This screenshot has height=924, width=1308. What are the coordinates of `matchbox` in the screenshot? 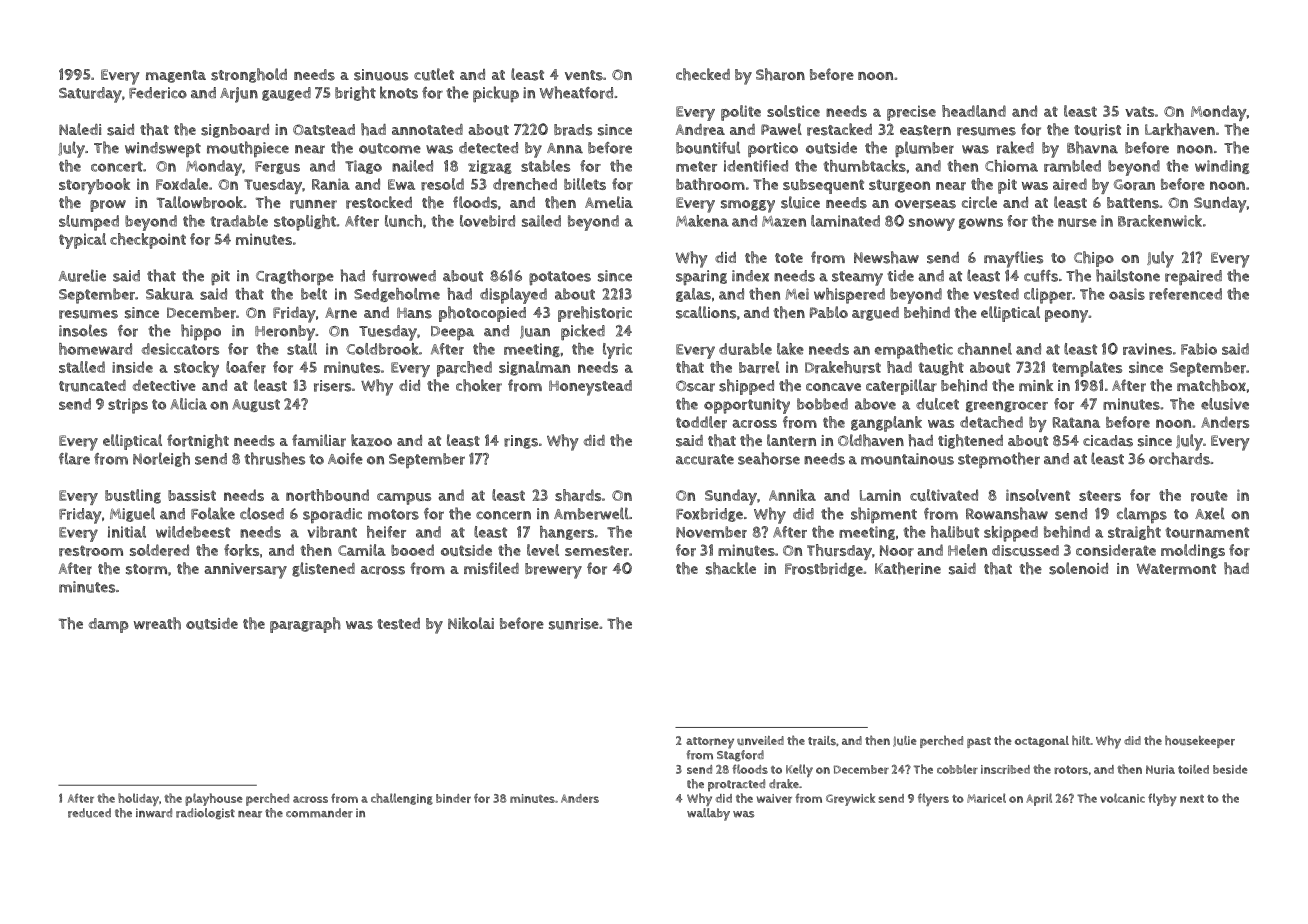 It's located at (1211, 385).
